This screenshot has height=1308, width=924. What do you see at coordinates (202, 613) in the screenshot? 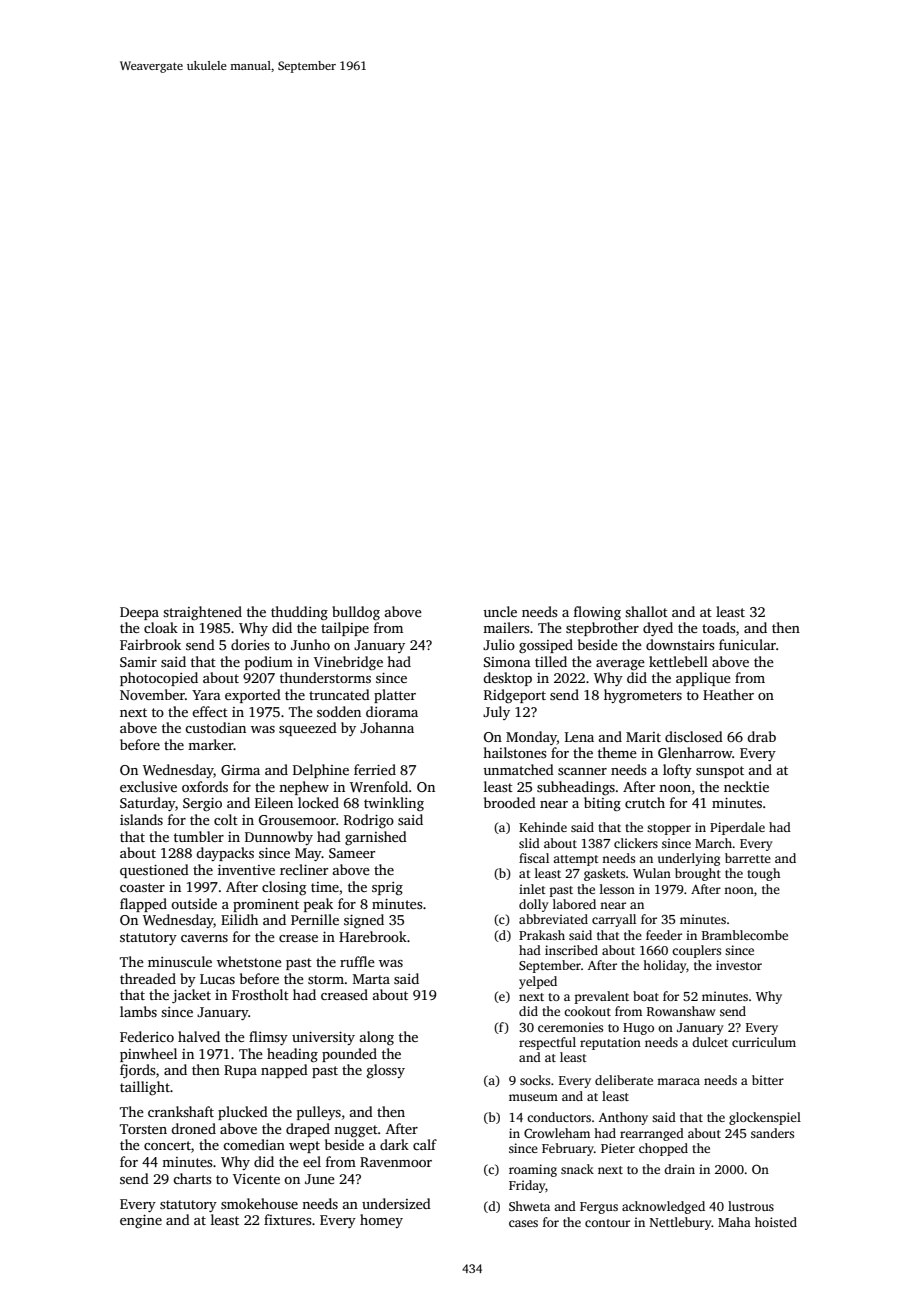
I see `straightened` at bounding box center [202, 613].
